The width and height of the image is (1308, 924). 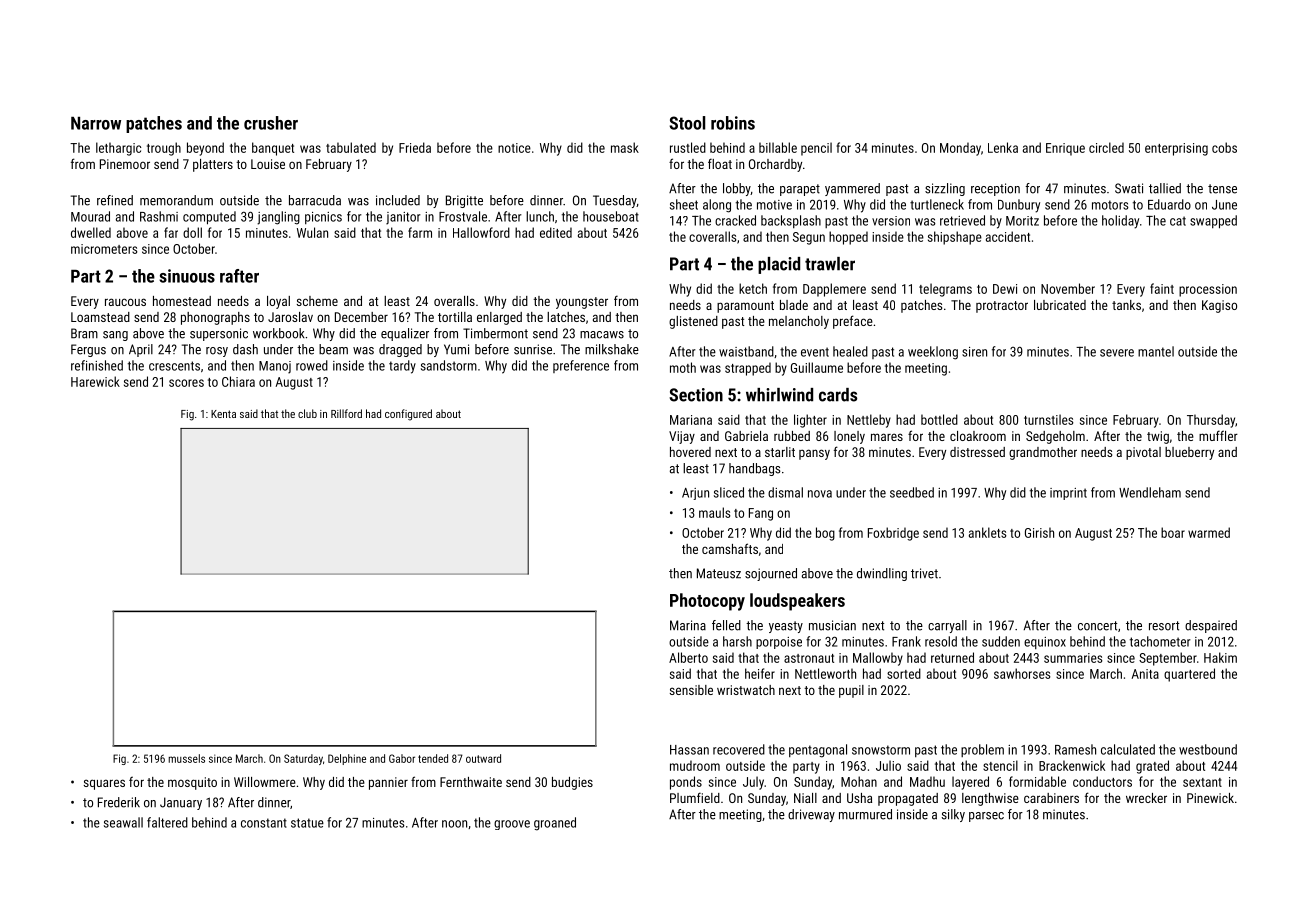 I want to click on edited, so click(x=556, y=232).
